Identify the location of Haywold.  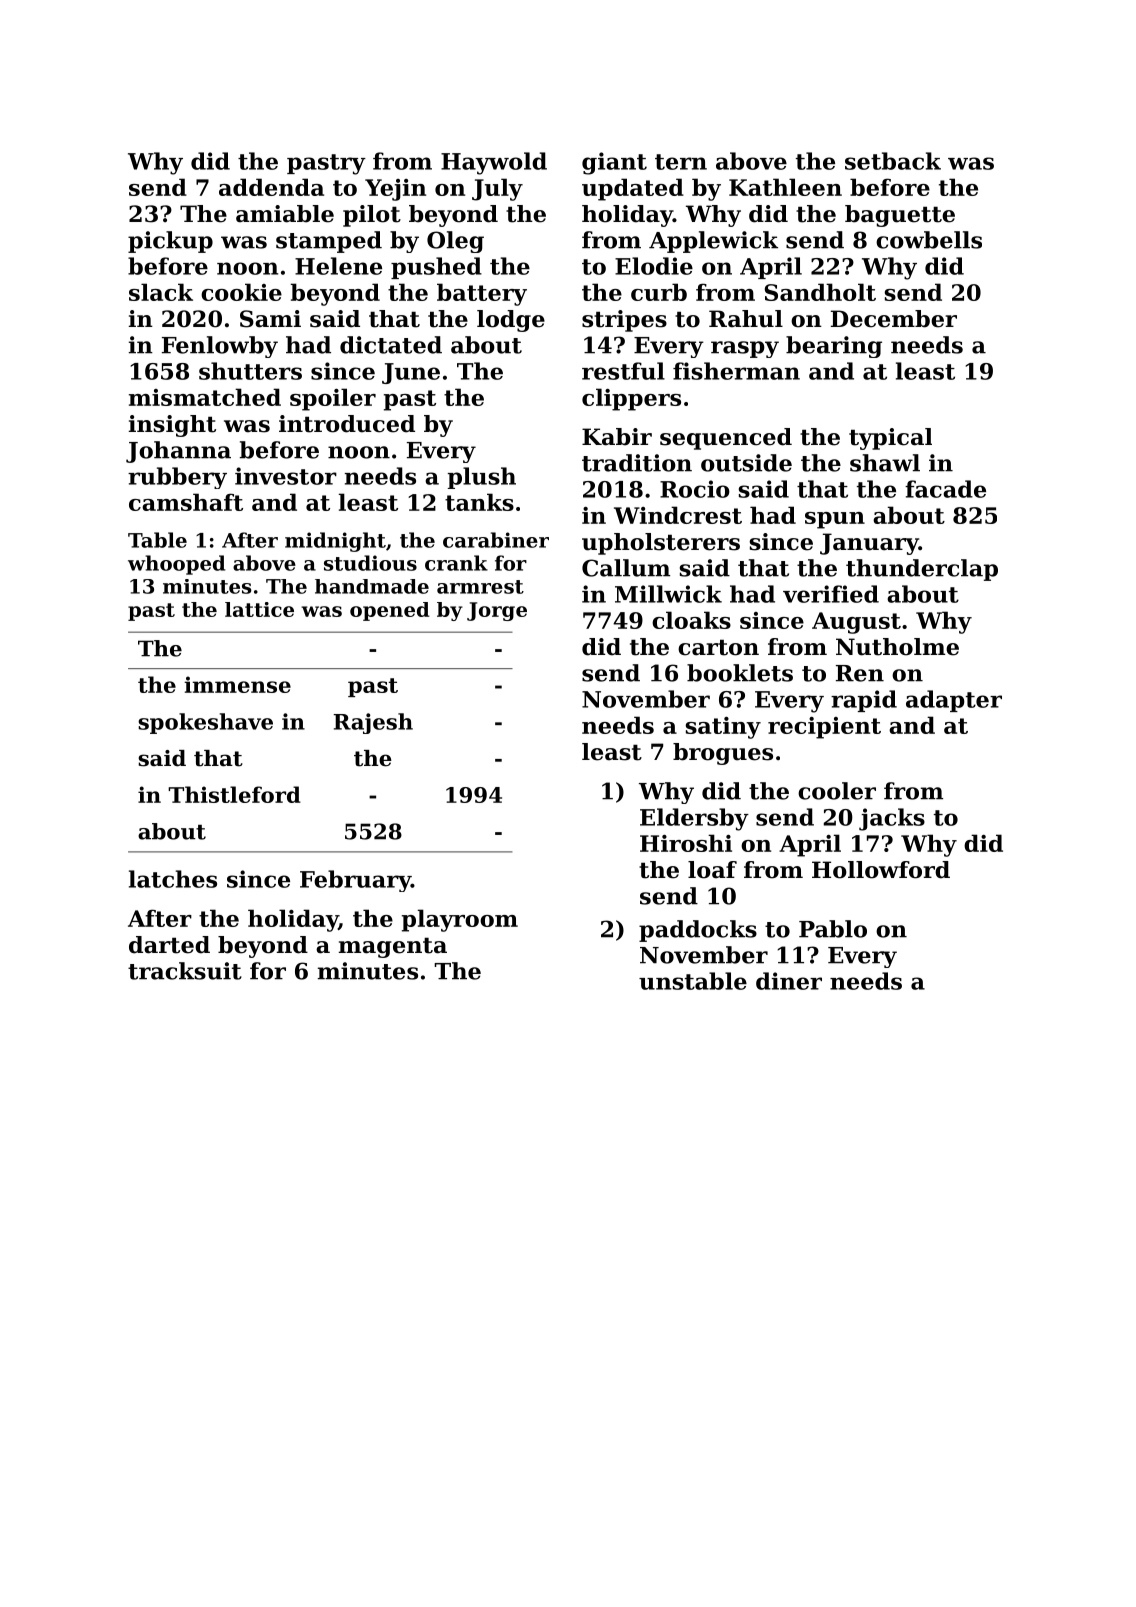
(494, 163).
